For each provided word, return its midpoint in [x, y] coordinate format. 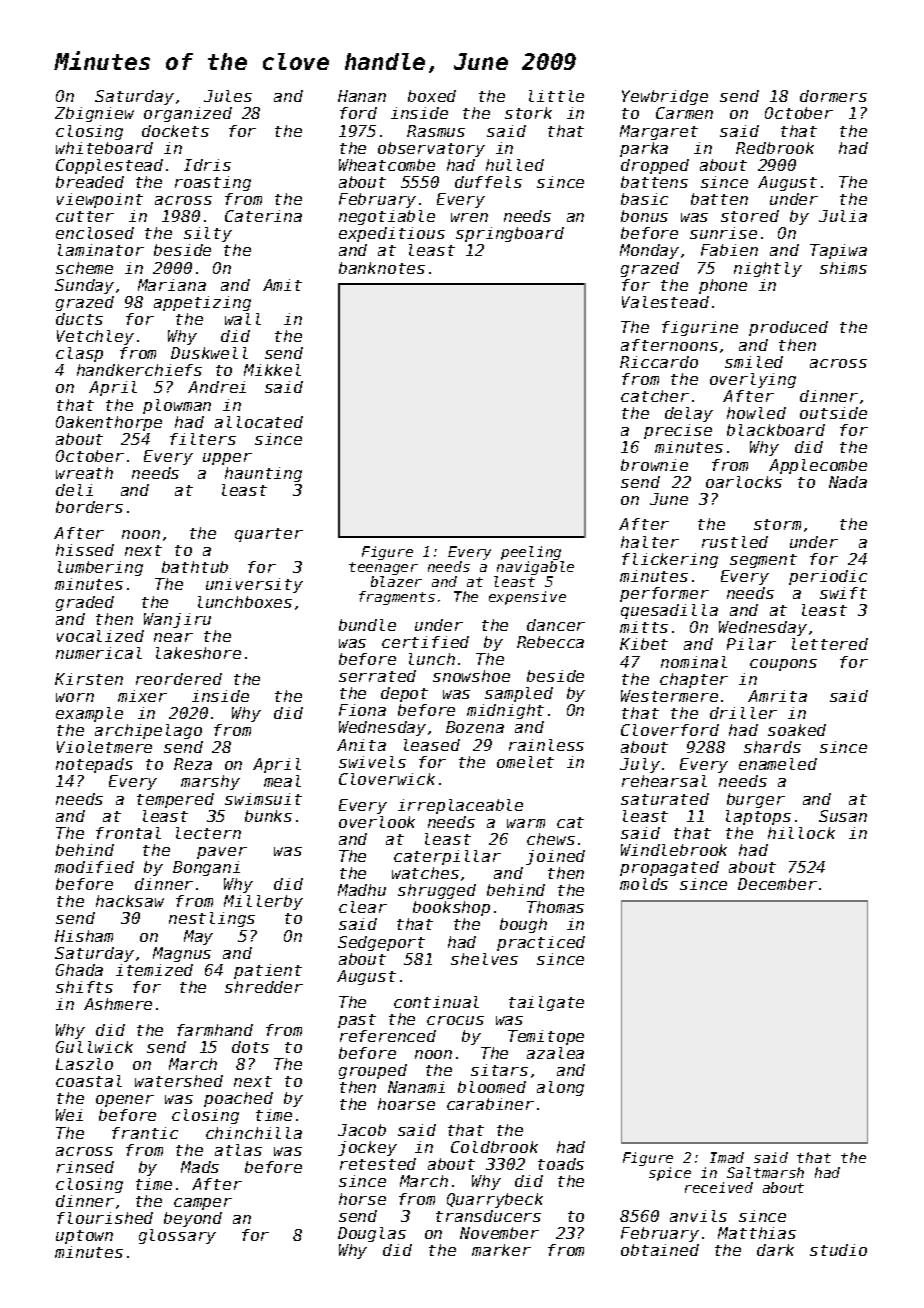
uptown [84, 1237]
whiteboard [104, 148]
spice [670, 1174]
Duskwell [209, 353]
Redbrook [775, 148]
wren [469, 217]
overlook [377, 822]
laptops [758, 817]
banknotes [382, 268]
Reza [193, 764]
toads [561, 1164]
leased [432, 745]
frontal [128, 833]
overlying [753, 380]
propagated [669, 868]
